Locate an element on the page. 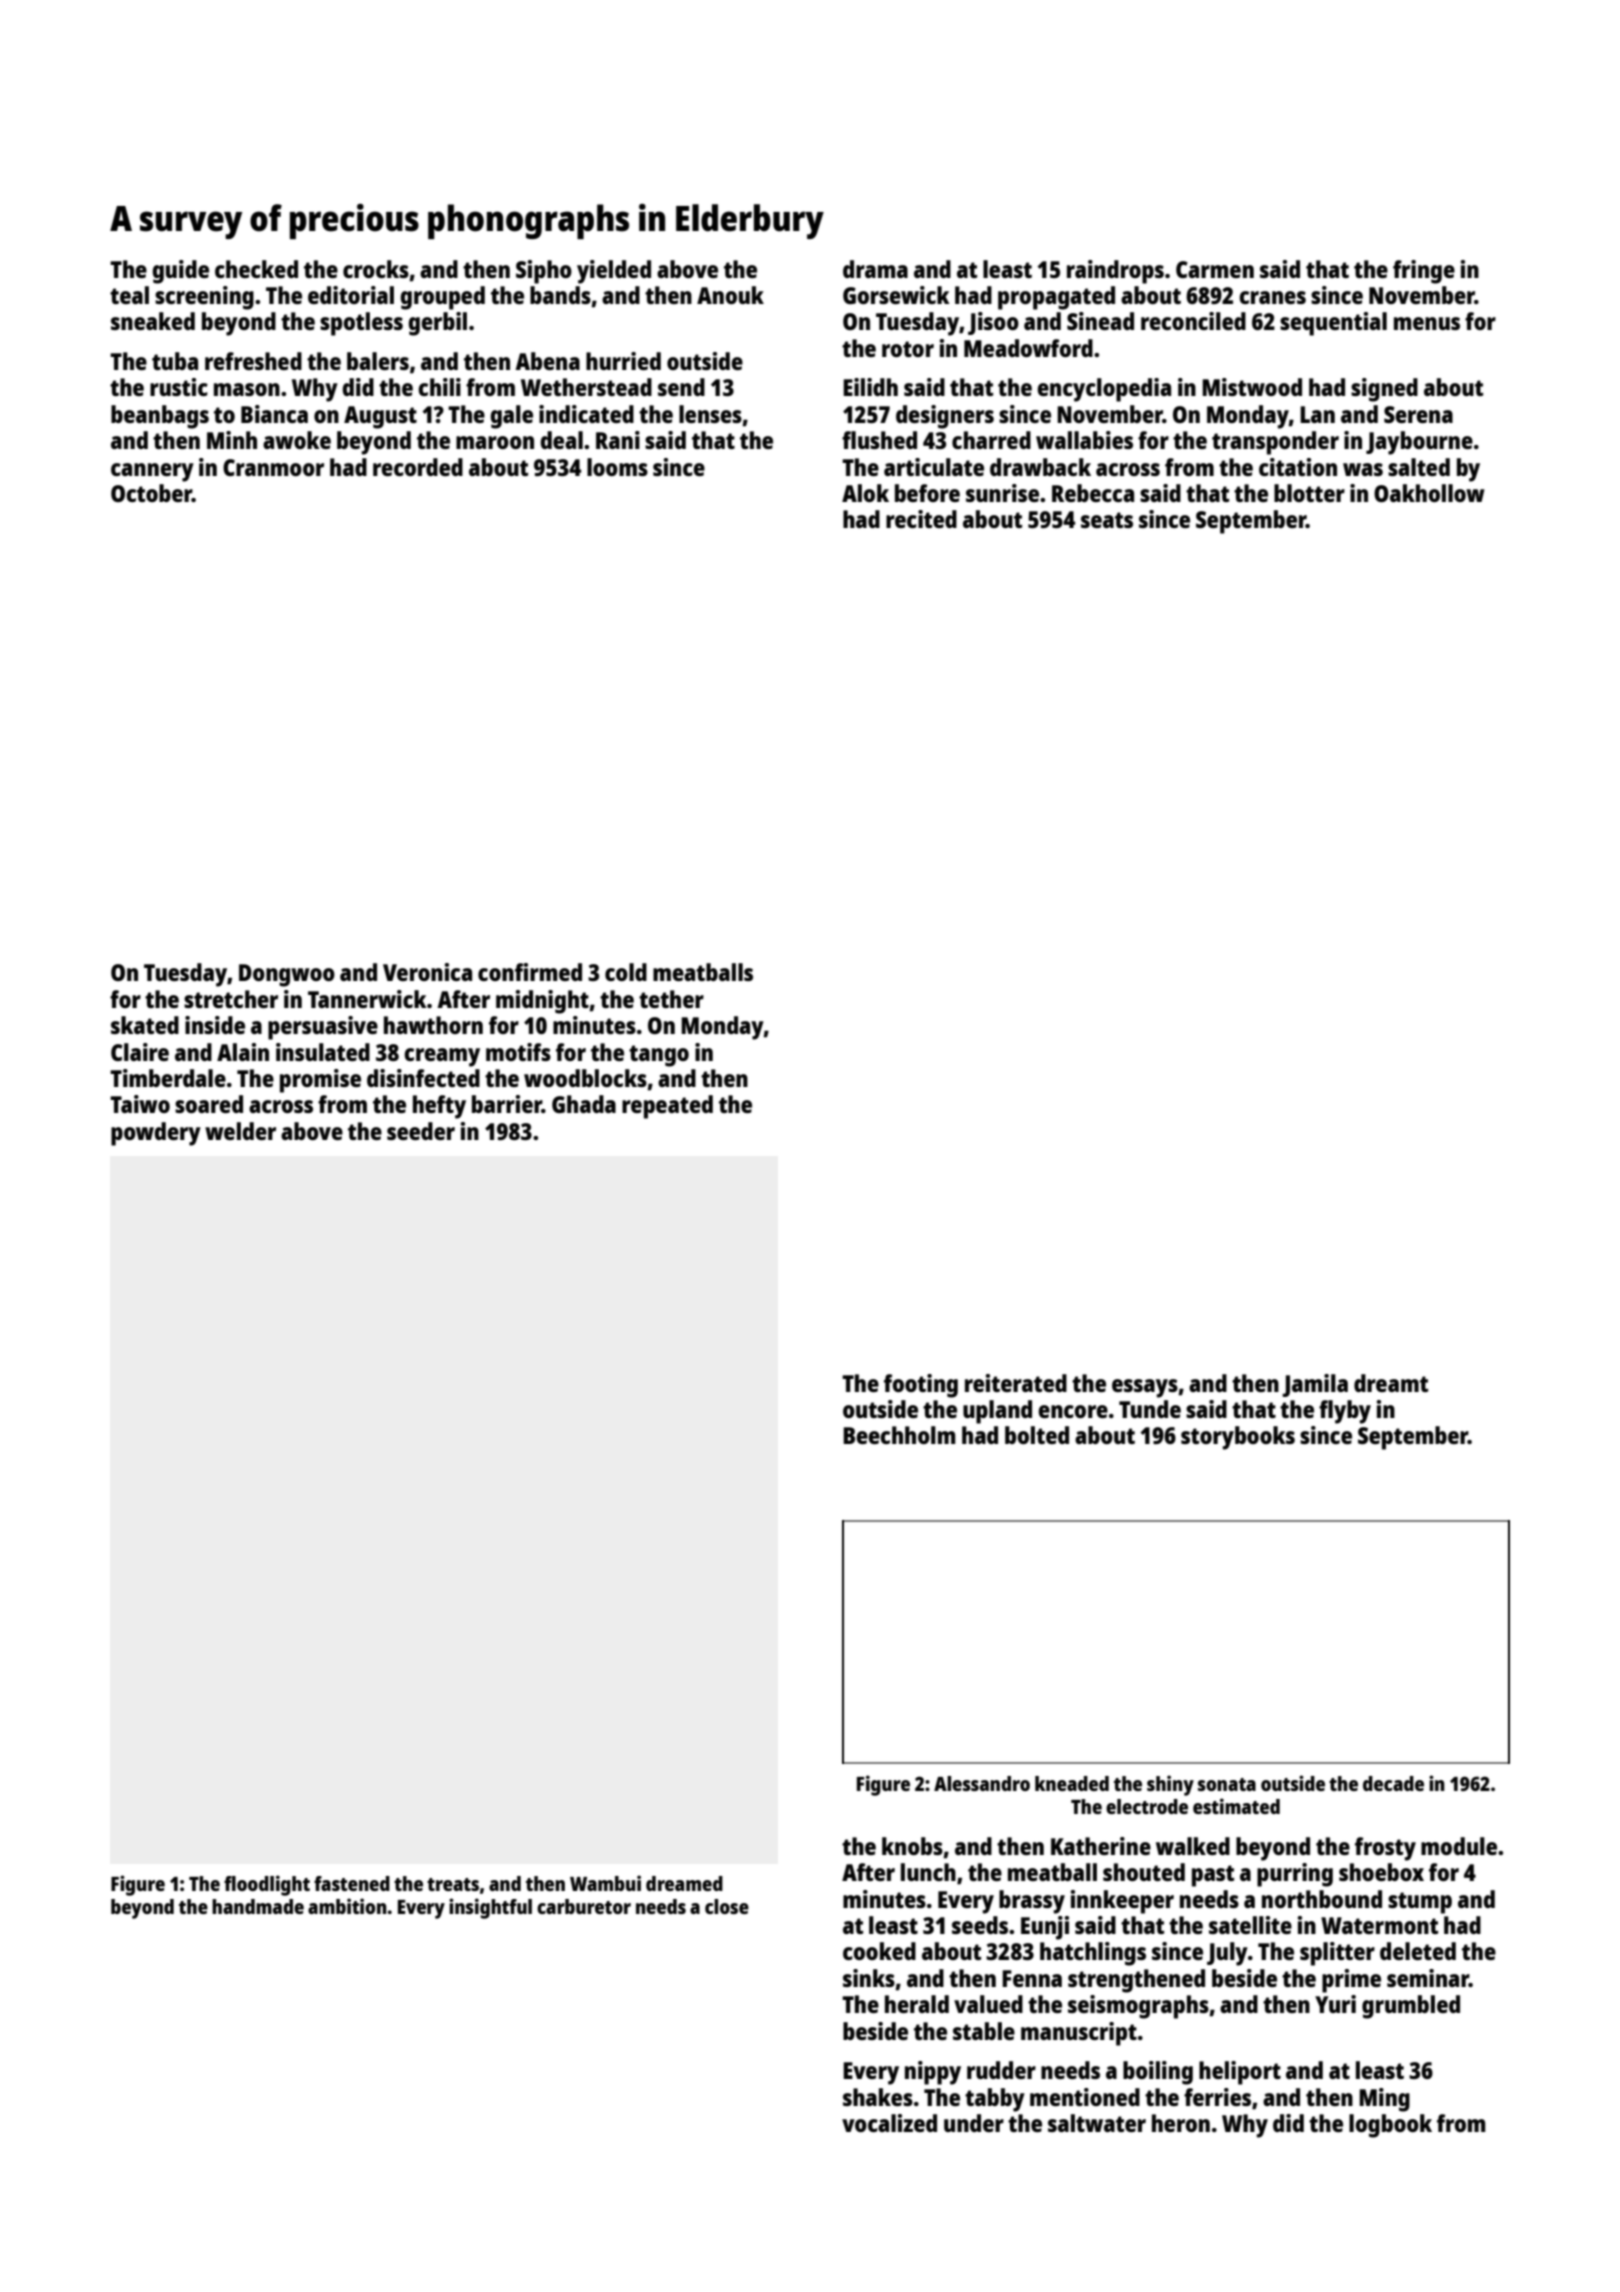 This document has width=1620, height=2292. tether is located at coordinates (671, 999).
